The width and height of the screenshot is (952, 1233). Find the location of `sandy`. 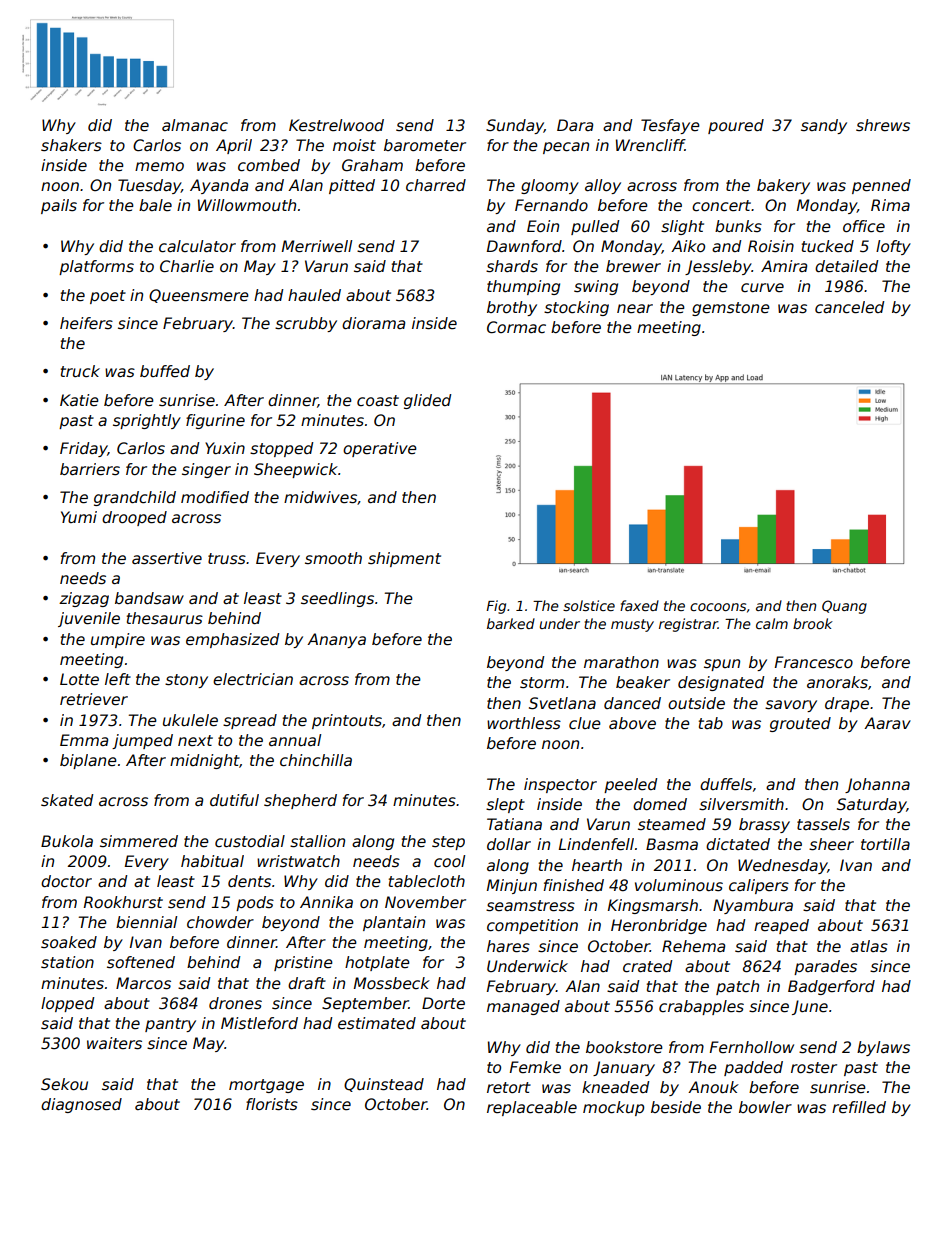

sandy is located at coordinates (824, 126).
